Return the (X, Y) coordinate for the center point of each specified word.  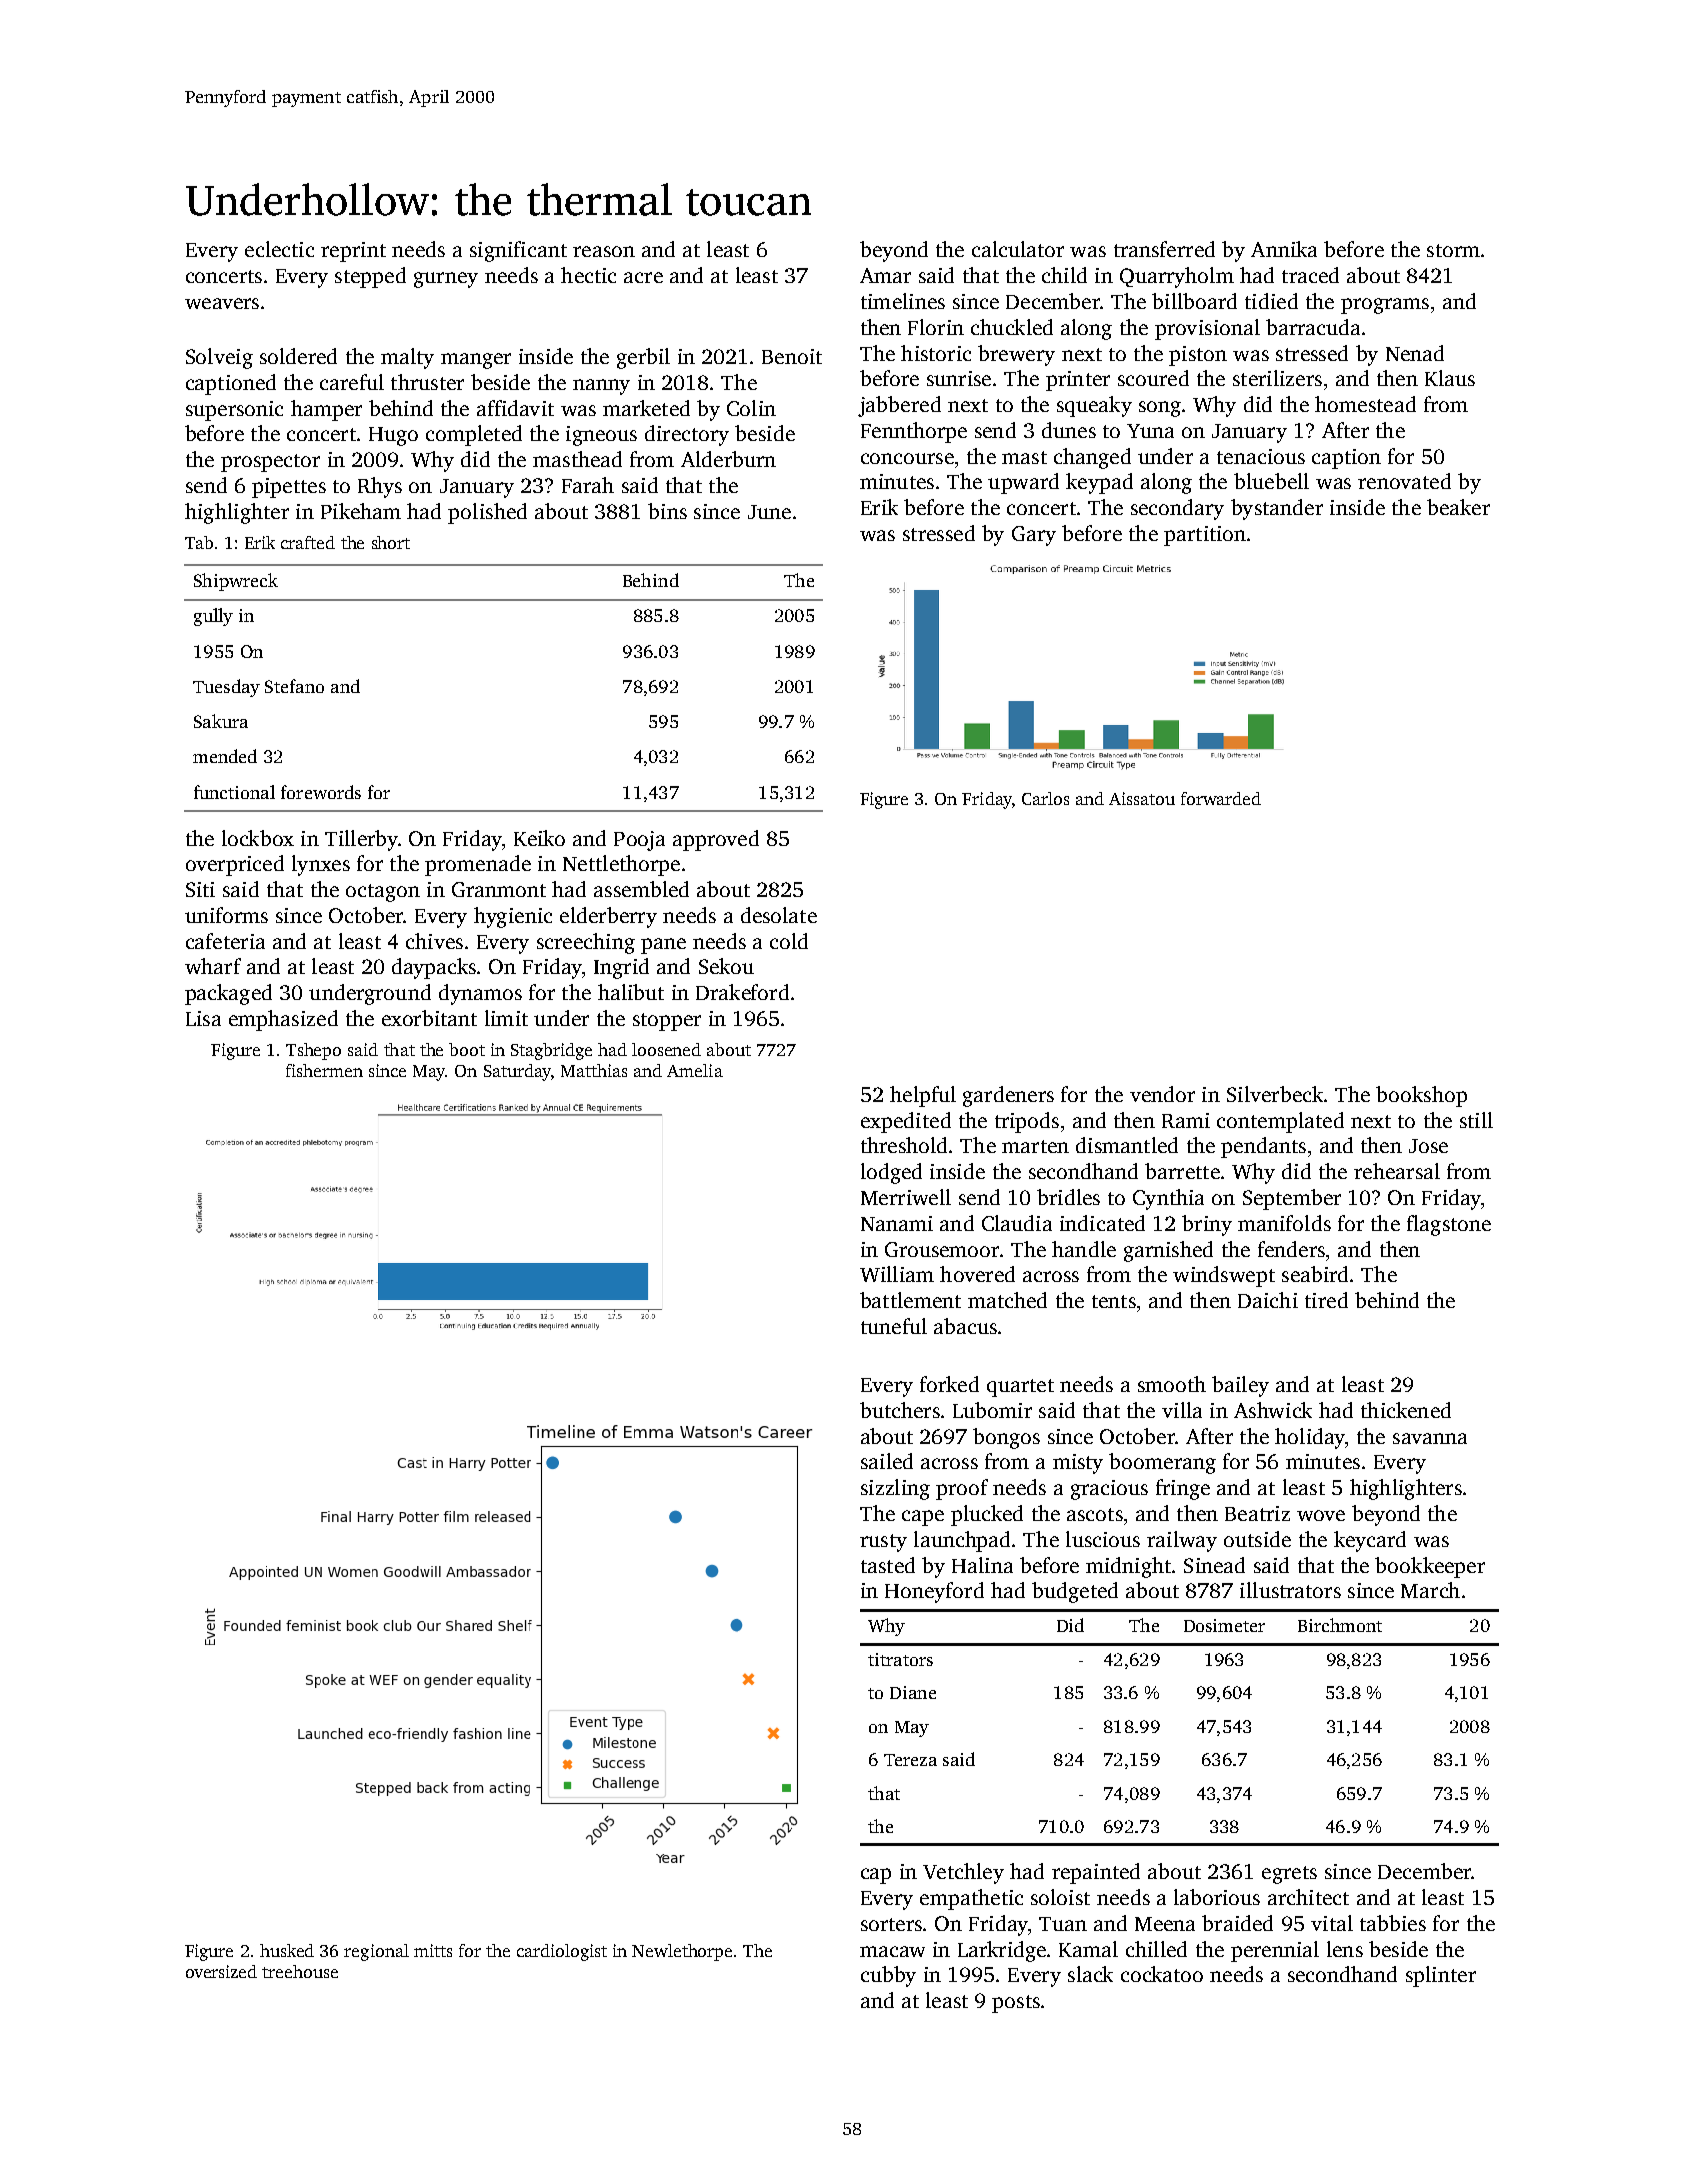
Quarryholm (1177, 277)
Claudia (1017, 1223)
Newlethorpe (682, 1952)
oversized (221, 1971)
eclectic (279, 249)
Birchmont (1340, 1625)
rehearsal (1397, 1171)
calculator (1018, 249)
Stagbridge (551, 1051)
